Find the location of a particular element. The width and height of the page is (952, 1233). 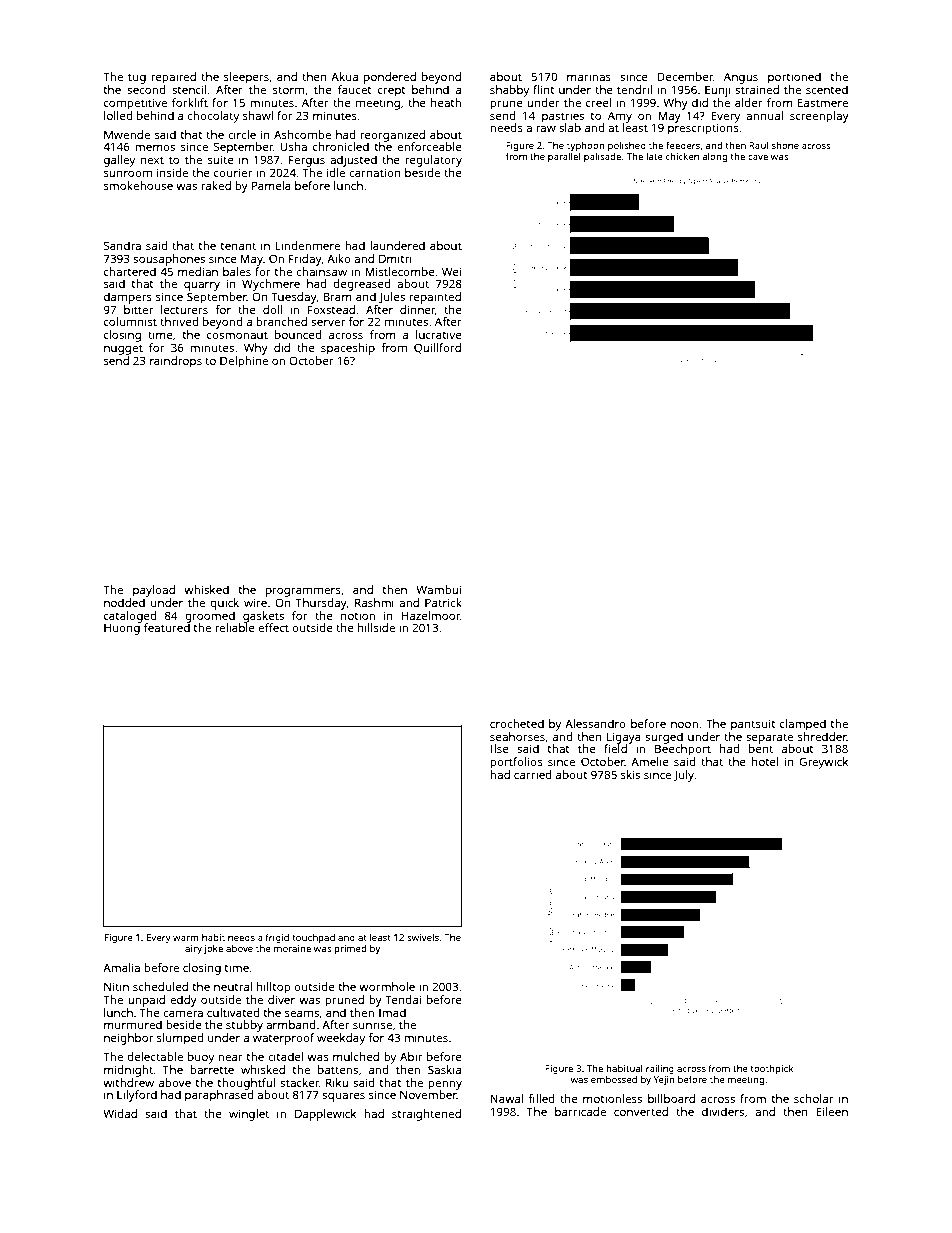

Quillford is located at coordinates (437, 348).
